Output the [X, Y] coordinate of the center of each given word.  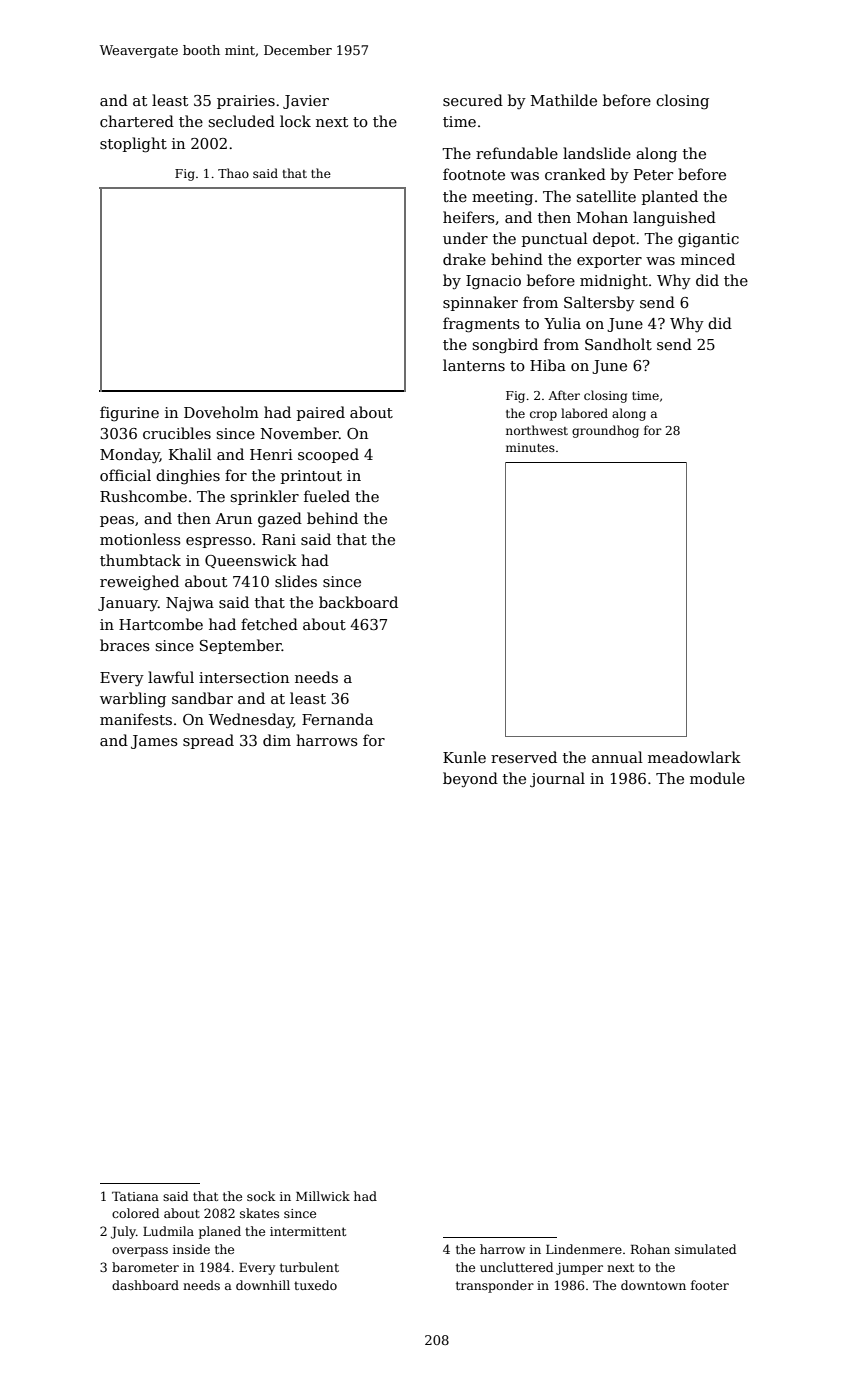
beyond [470, 780]
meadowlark [694, 757]
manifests [136, 719]
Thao [233, 173]
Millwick [323, 1196]
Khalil [190, 454]
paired [321, 413]
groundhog [605, 431]
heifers [469, 217]
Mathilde [564, 100]
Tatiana [135, 1196]
